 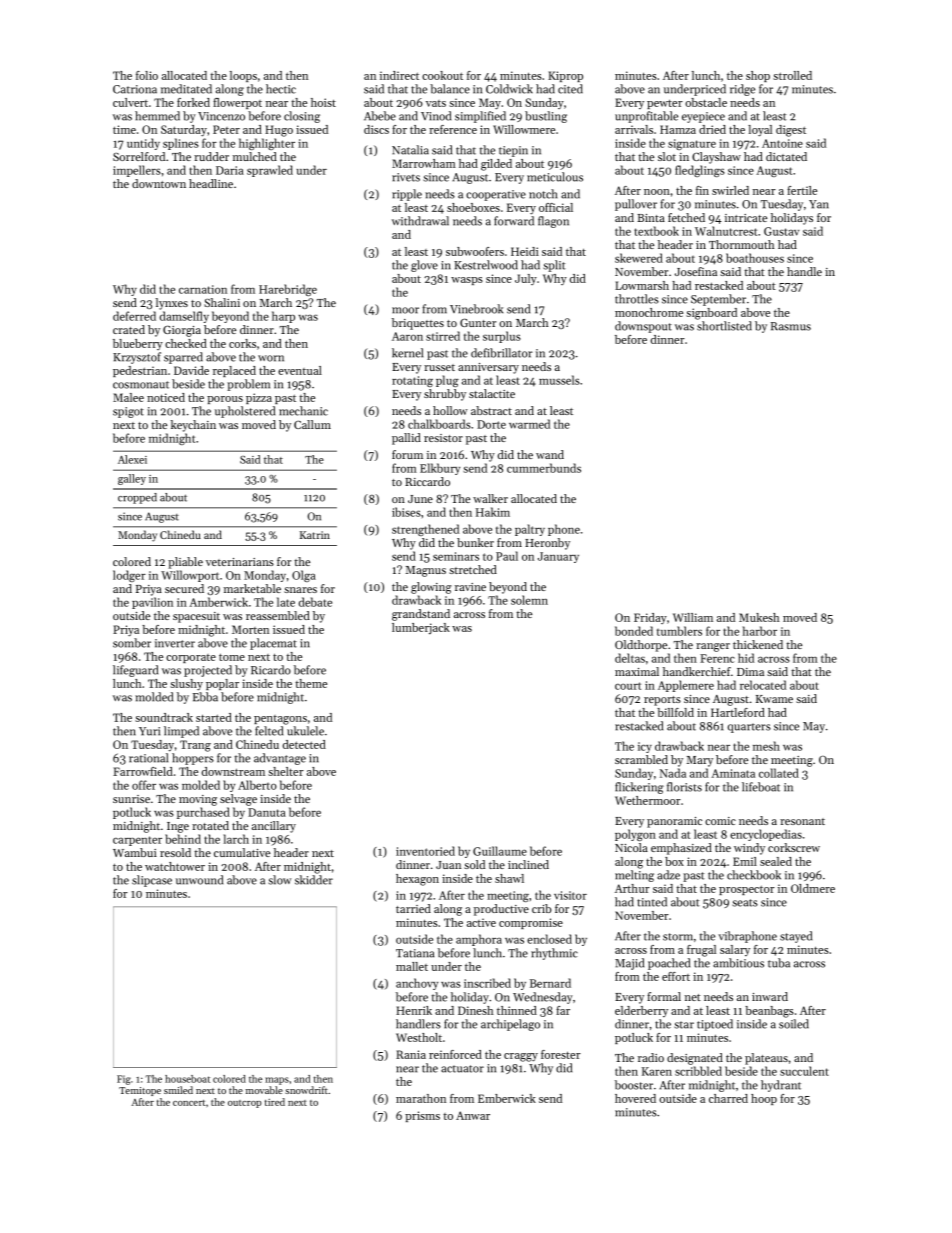 I want to click on placemat, so click(x=273, y=644).
